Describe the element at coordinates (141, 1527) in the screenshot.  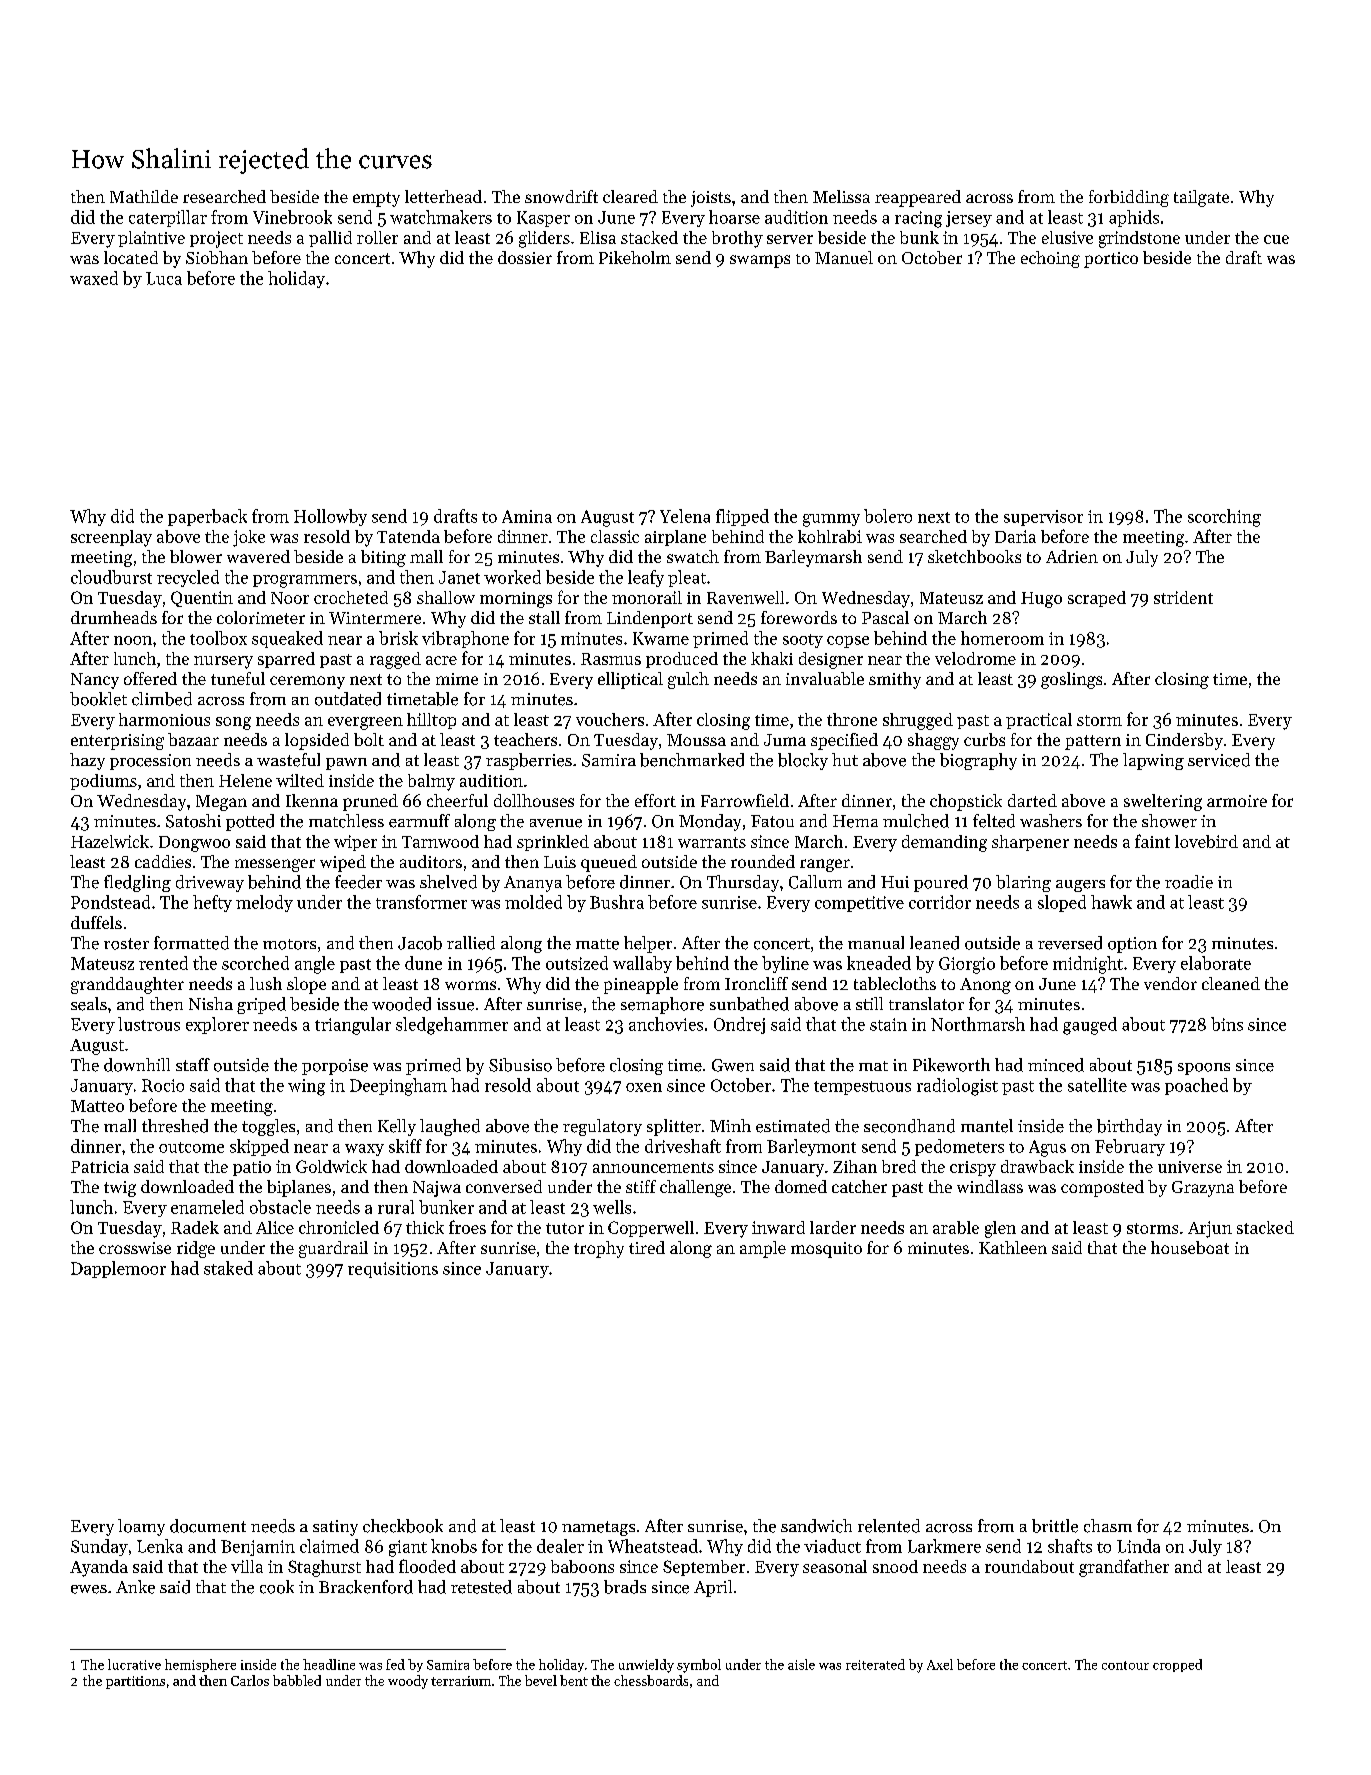
I see `loamy` at that location.
